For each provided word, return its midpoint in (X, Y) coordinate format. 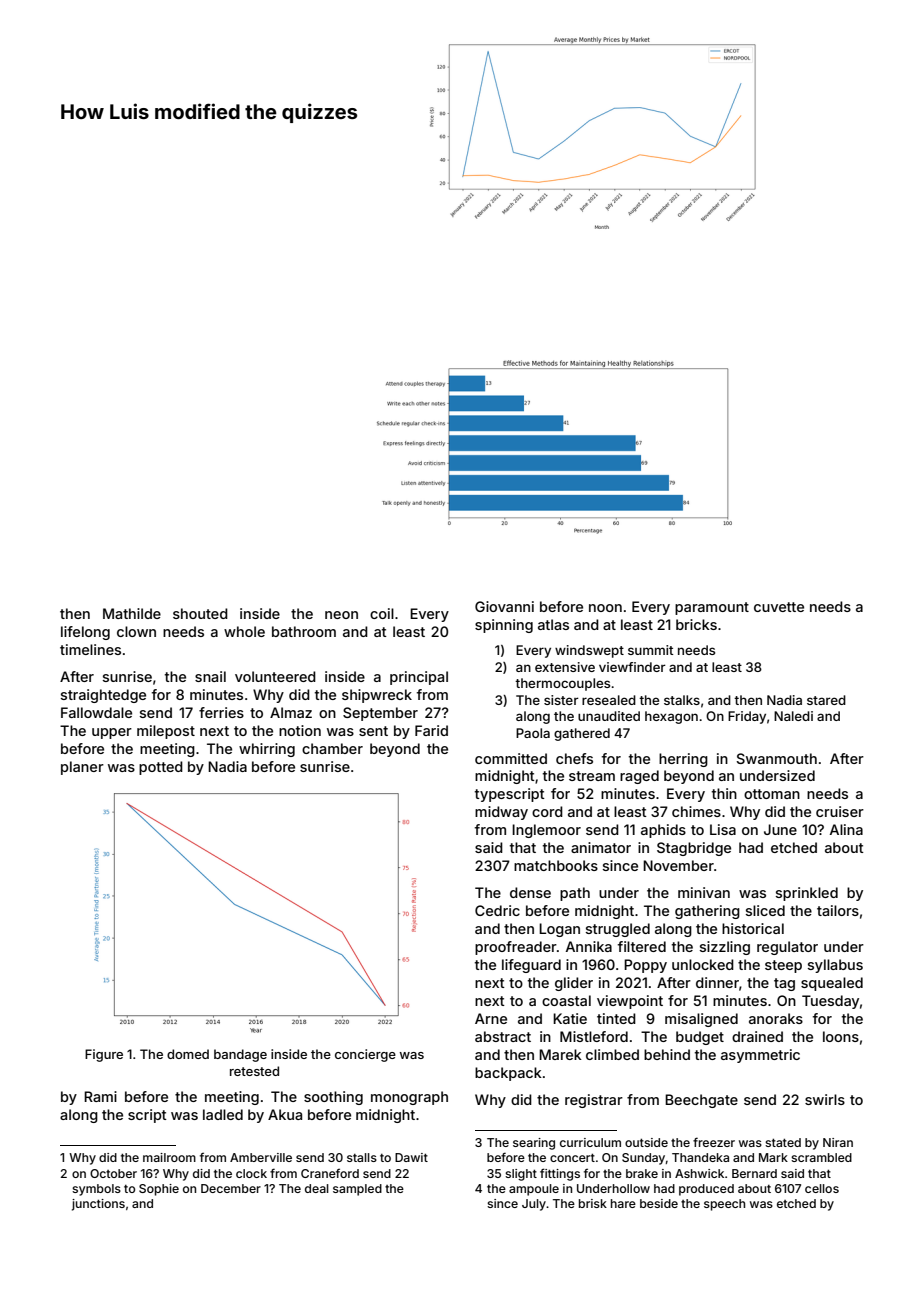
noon (605, 608)
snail (210, 676)
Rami (100, 1096)
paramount (712, 608)
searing (534, 1144)
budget (700, 1038)
